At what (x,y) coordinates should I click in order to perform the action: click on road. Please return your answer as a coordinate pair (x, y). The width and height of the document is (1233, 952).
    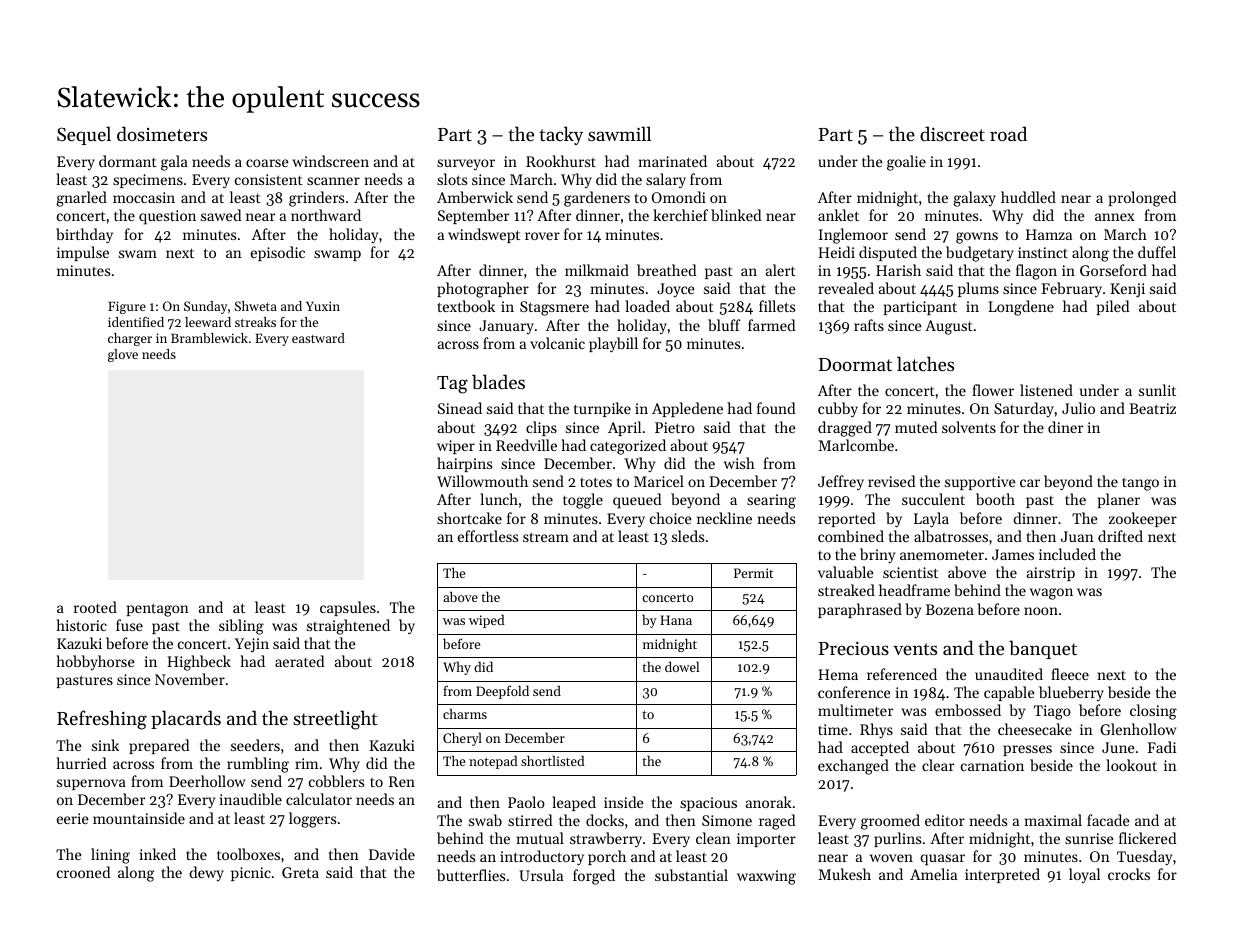
    Looking at the image, I should click on (1008, 133).
